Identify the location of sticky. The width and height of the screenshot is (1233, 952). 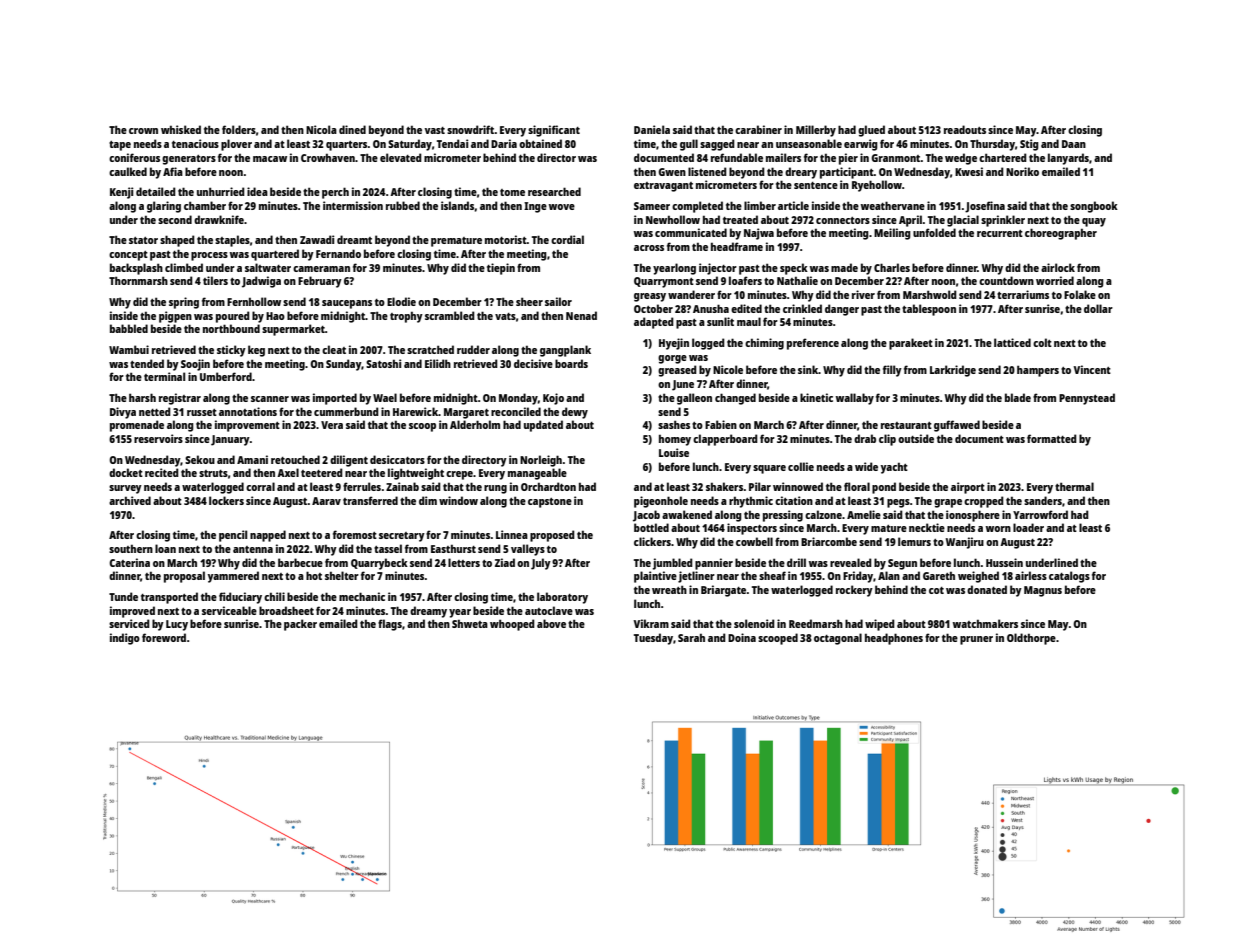
(231, 351).
